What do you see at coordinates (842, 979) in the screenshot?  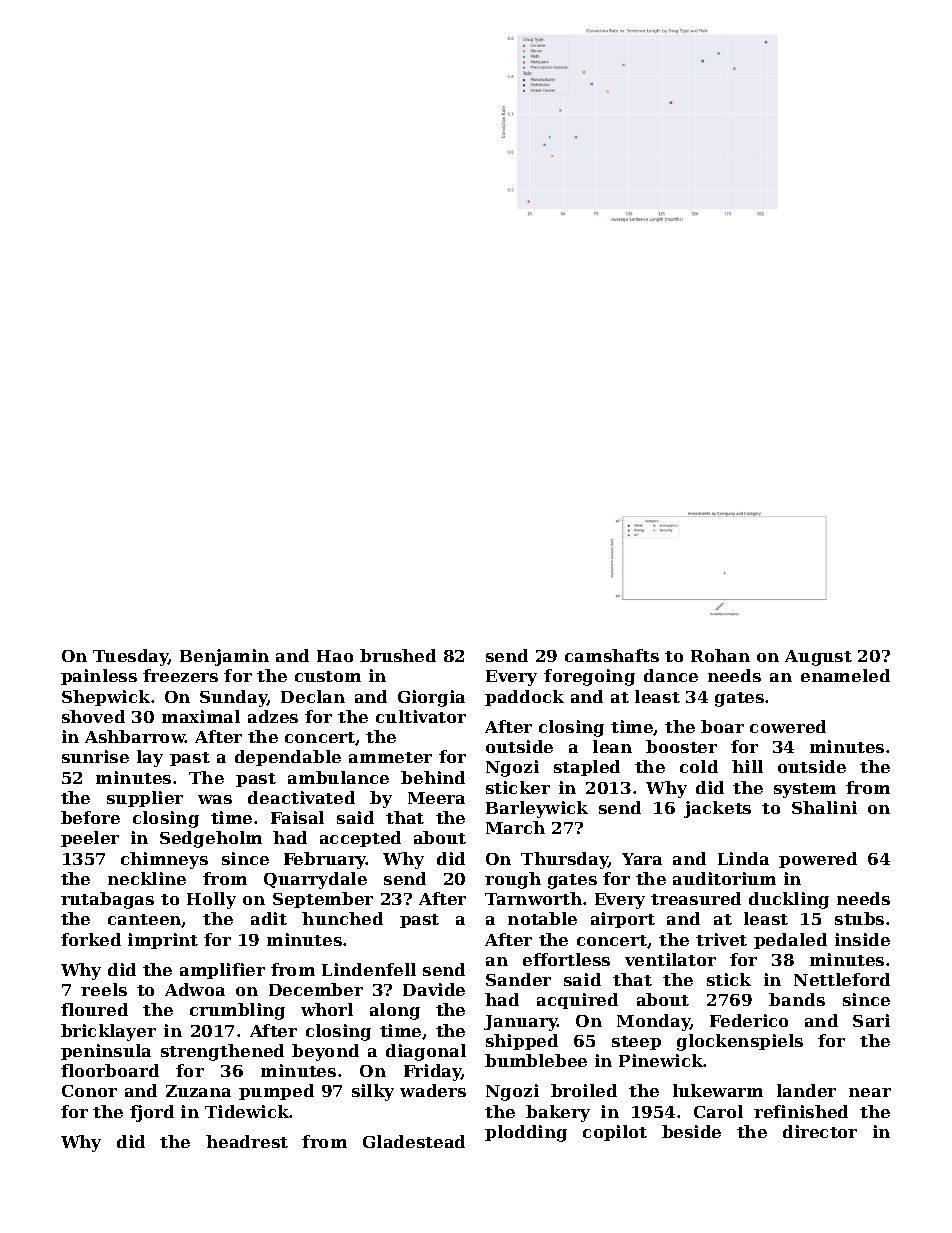 I see `Nettleford` at bounding box center [842, 979].
